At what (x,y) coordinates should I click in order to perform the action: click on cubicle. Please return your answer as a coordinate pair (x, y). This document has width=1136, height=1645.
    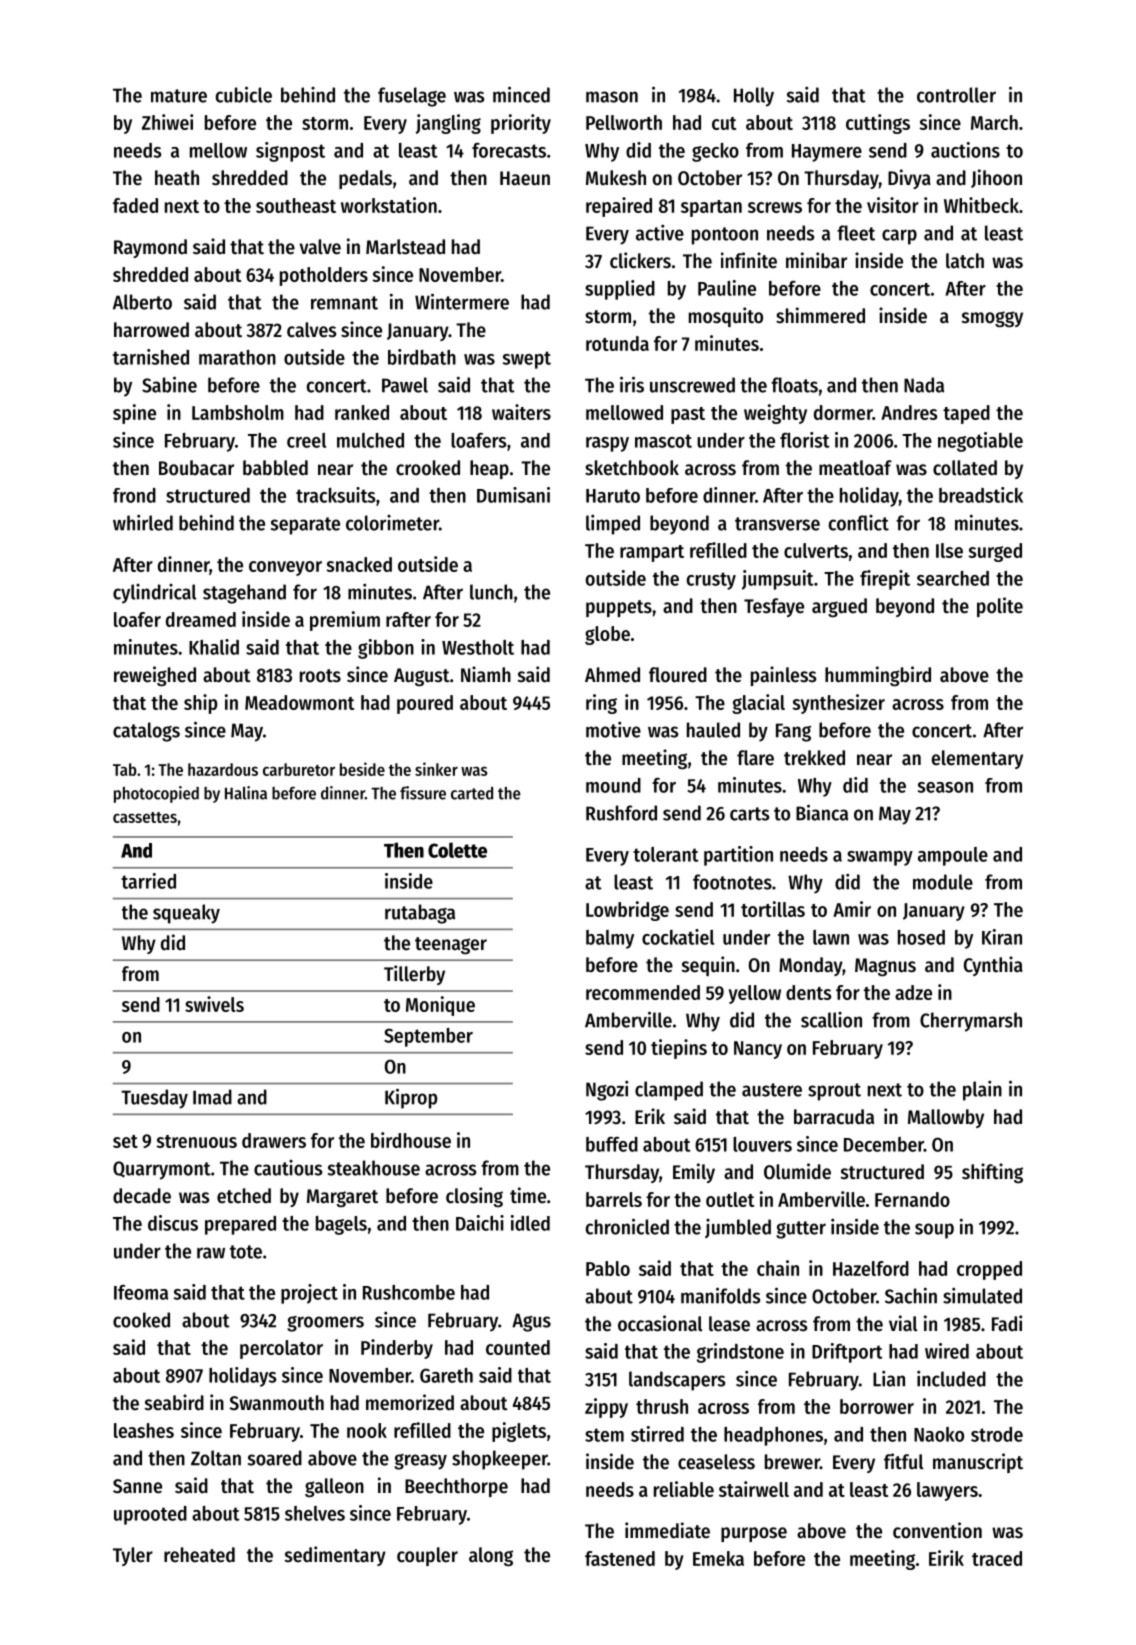
    Looking at the image, I should click on (244, 94).
